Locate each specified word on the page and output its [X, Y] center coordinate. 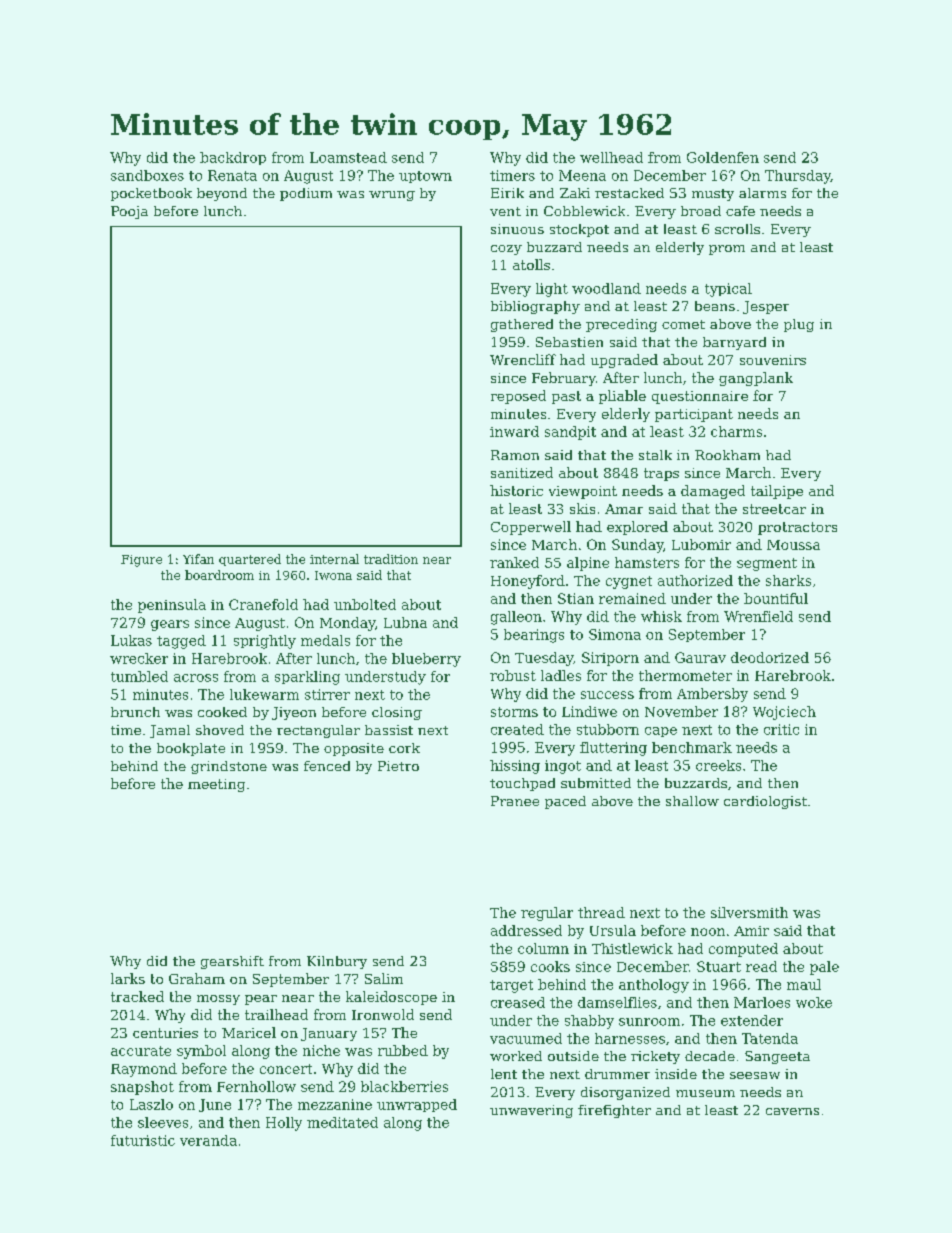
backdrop [233, 158]
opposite [354, 749]
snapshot [142, 1088]
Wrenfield [758, 616]
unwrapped [417, 1105]
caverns [792, 1111]
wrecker [139, 658]
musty [713, 195]
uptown [425, 177]
